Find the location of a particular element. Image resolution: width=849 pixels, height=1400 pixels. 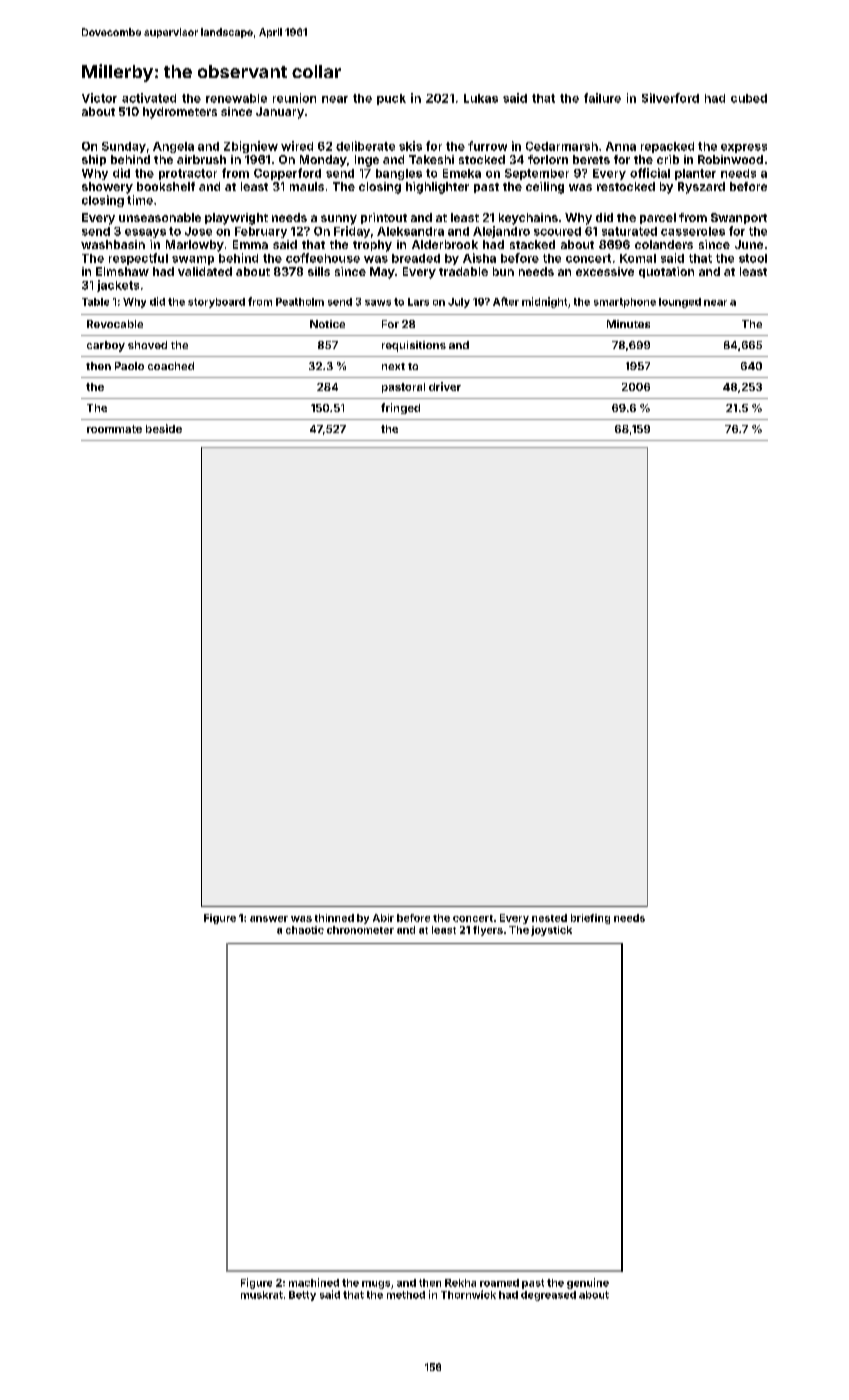

machined is located at coordinates (314, 1282).
